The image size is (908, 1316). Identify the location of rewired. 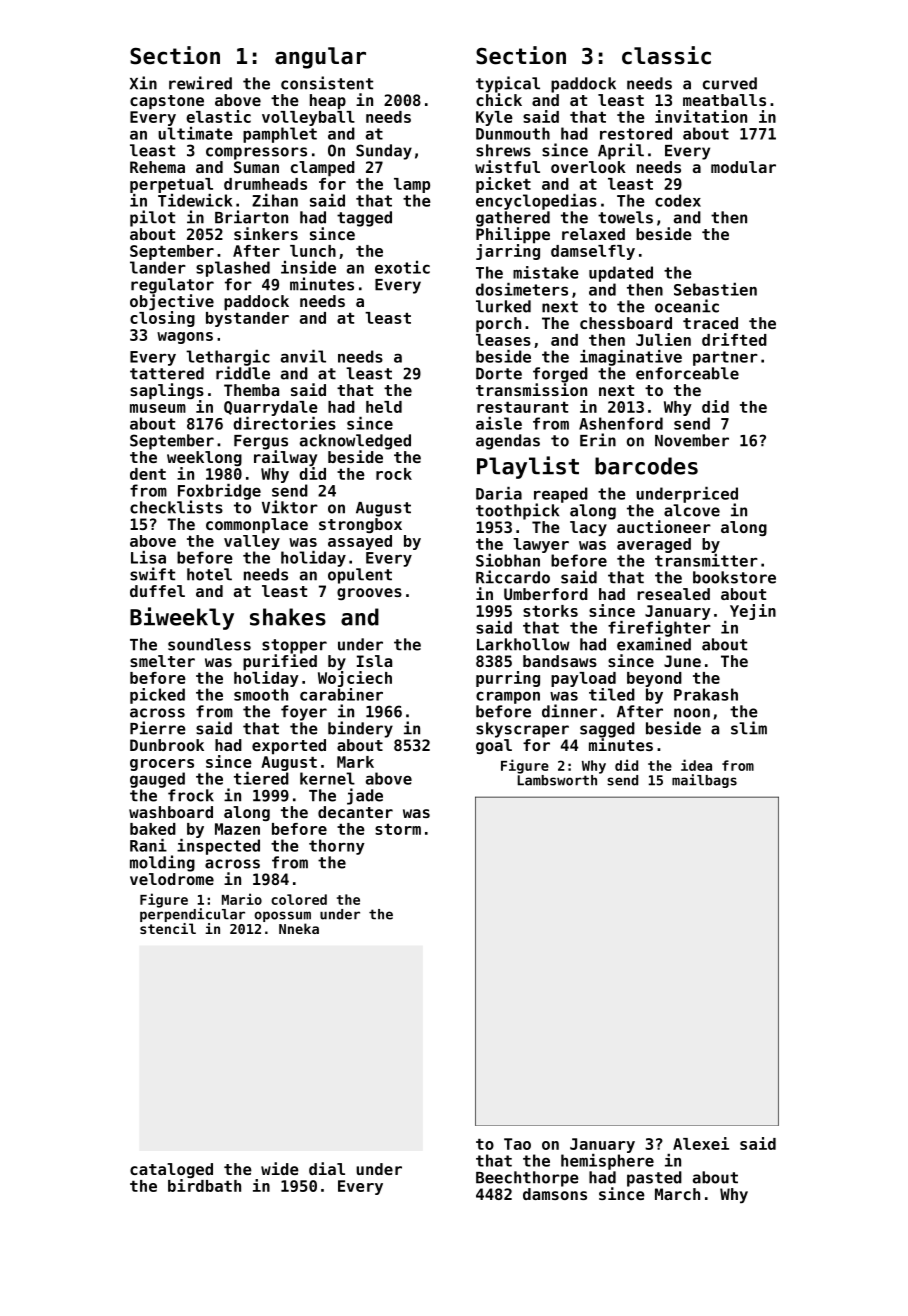
(200, 83).
